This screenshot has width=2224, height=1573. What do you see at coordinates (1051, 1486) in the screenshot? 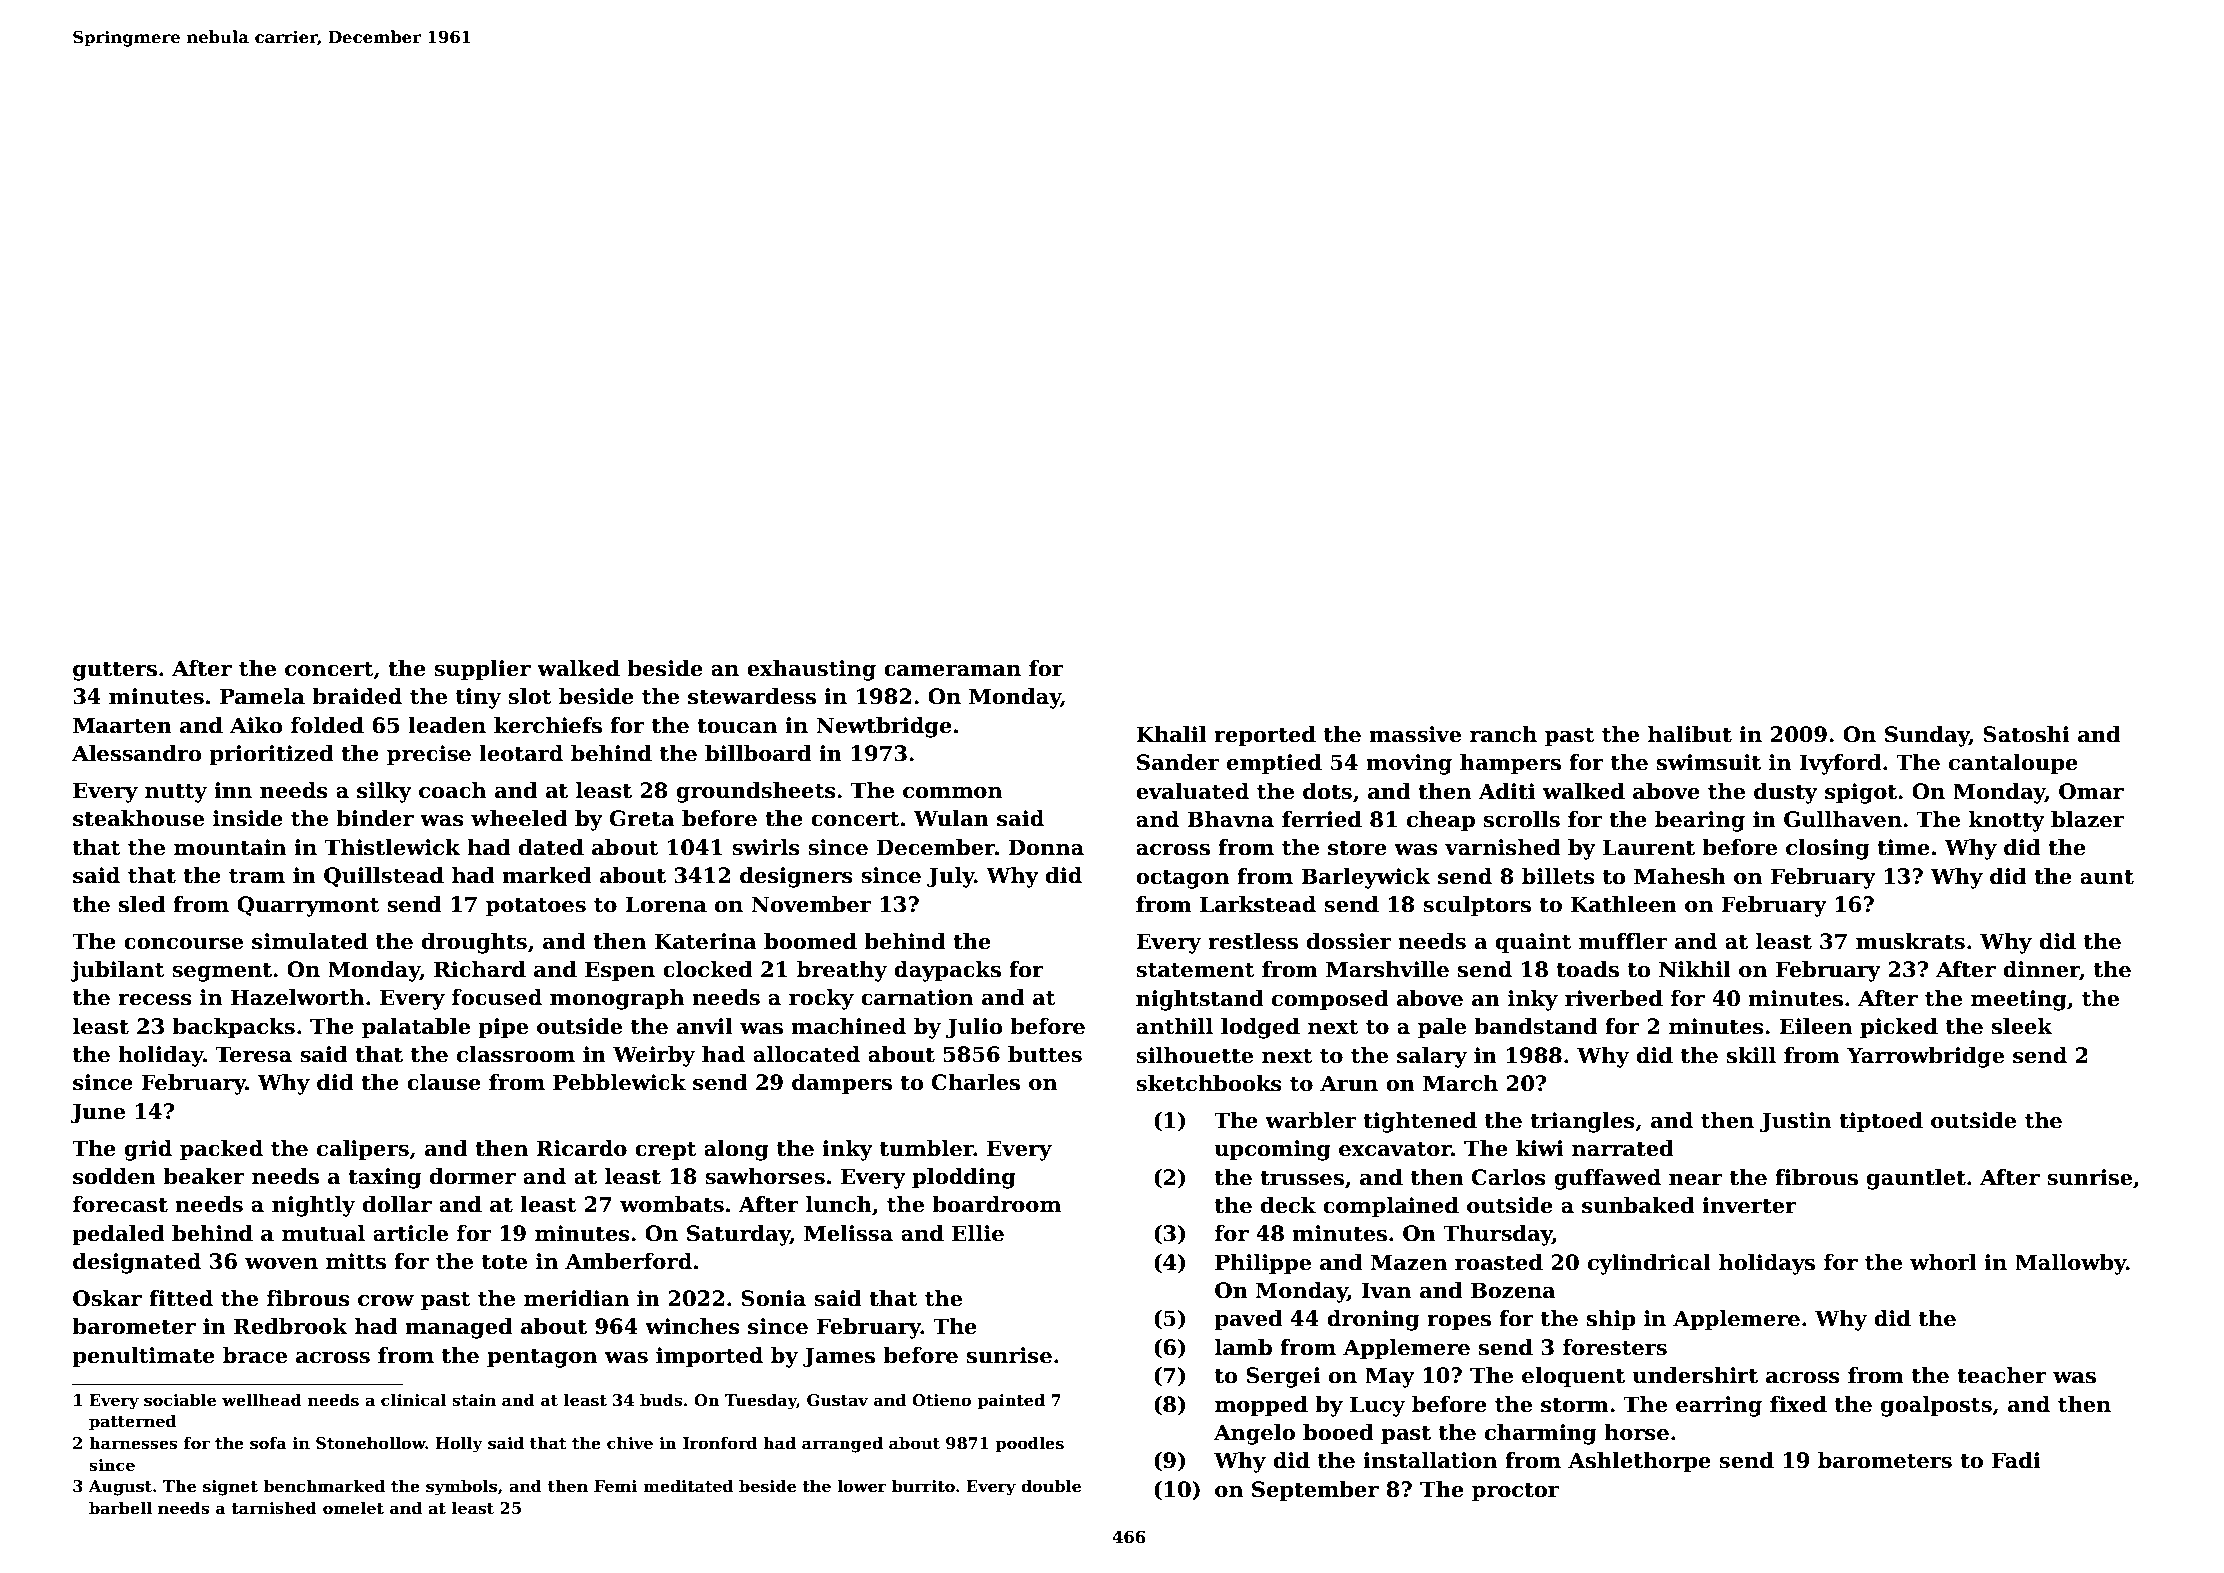
I see `double` at bounding box center [1051, 1486].
